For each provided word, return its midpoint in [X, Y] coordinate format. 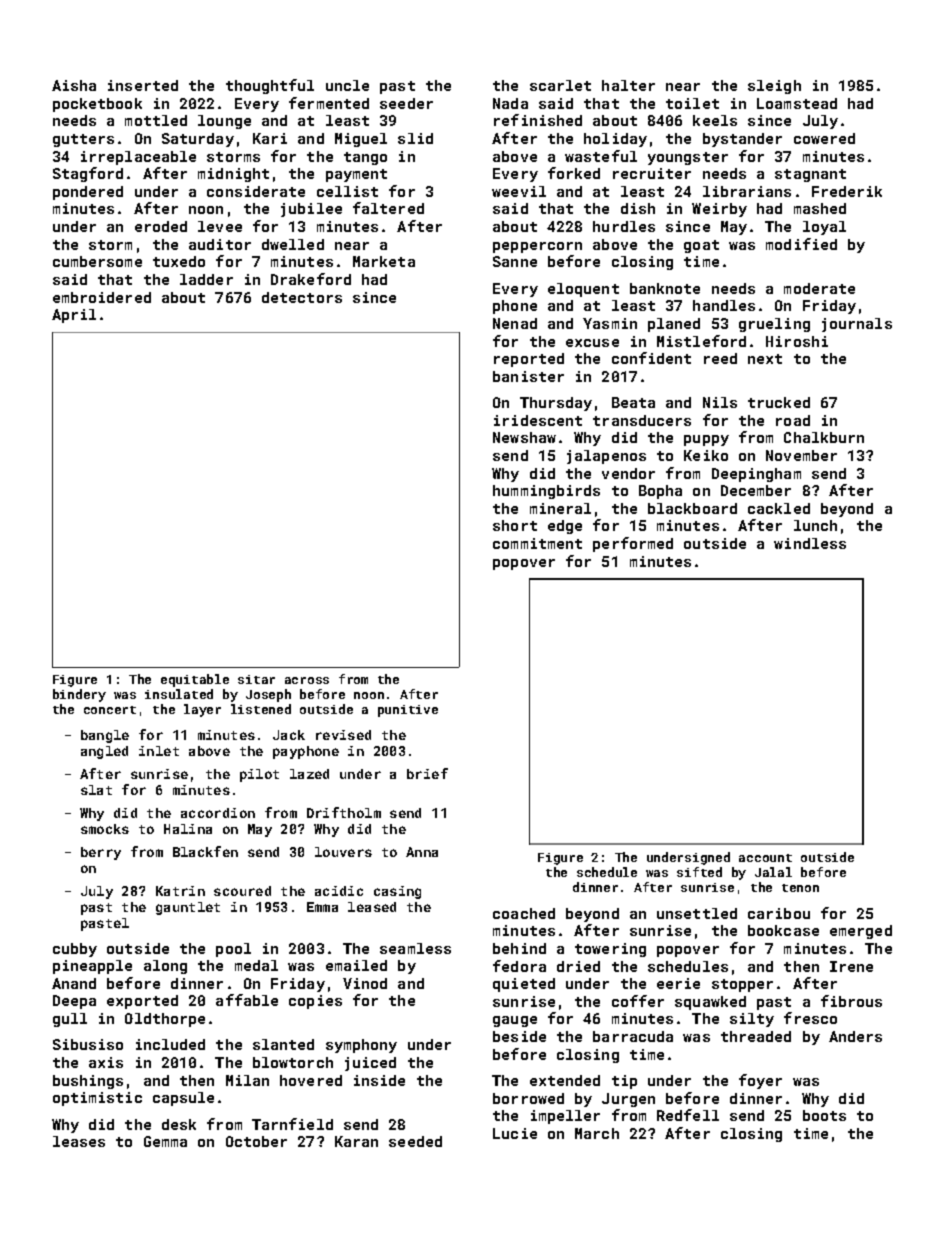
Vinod [365, 983]
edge [565, 527]
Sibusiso [88, 1044]
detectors [302, 297]
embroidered [102, 297]
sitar [256, 679]
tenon [800, 888]
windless [810, 543]
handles [724, 305]
